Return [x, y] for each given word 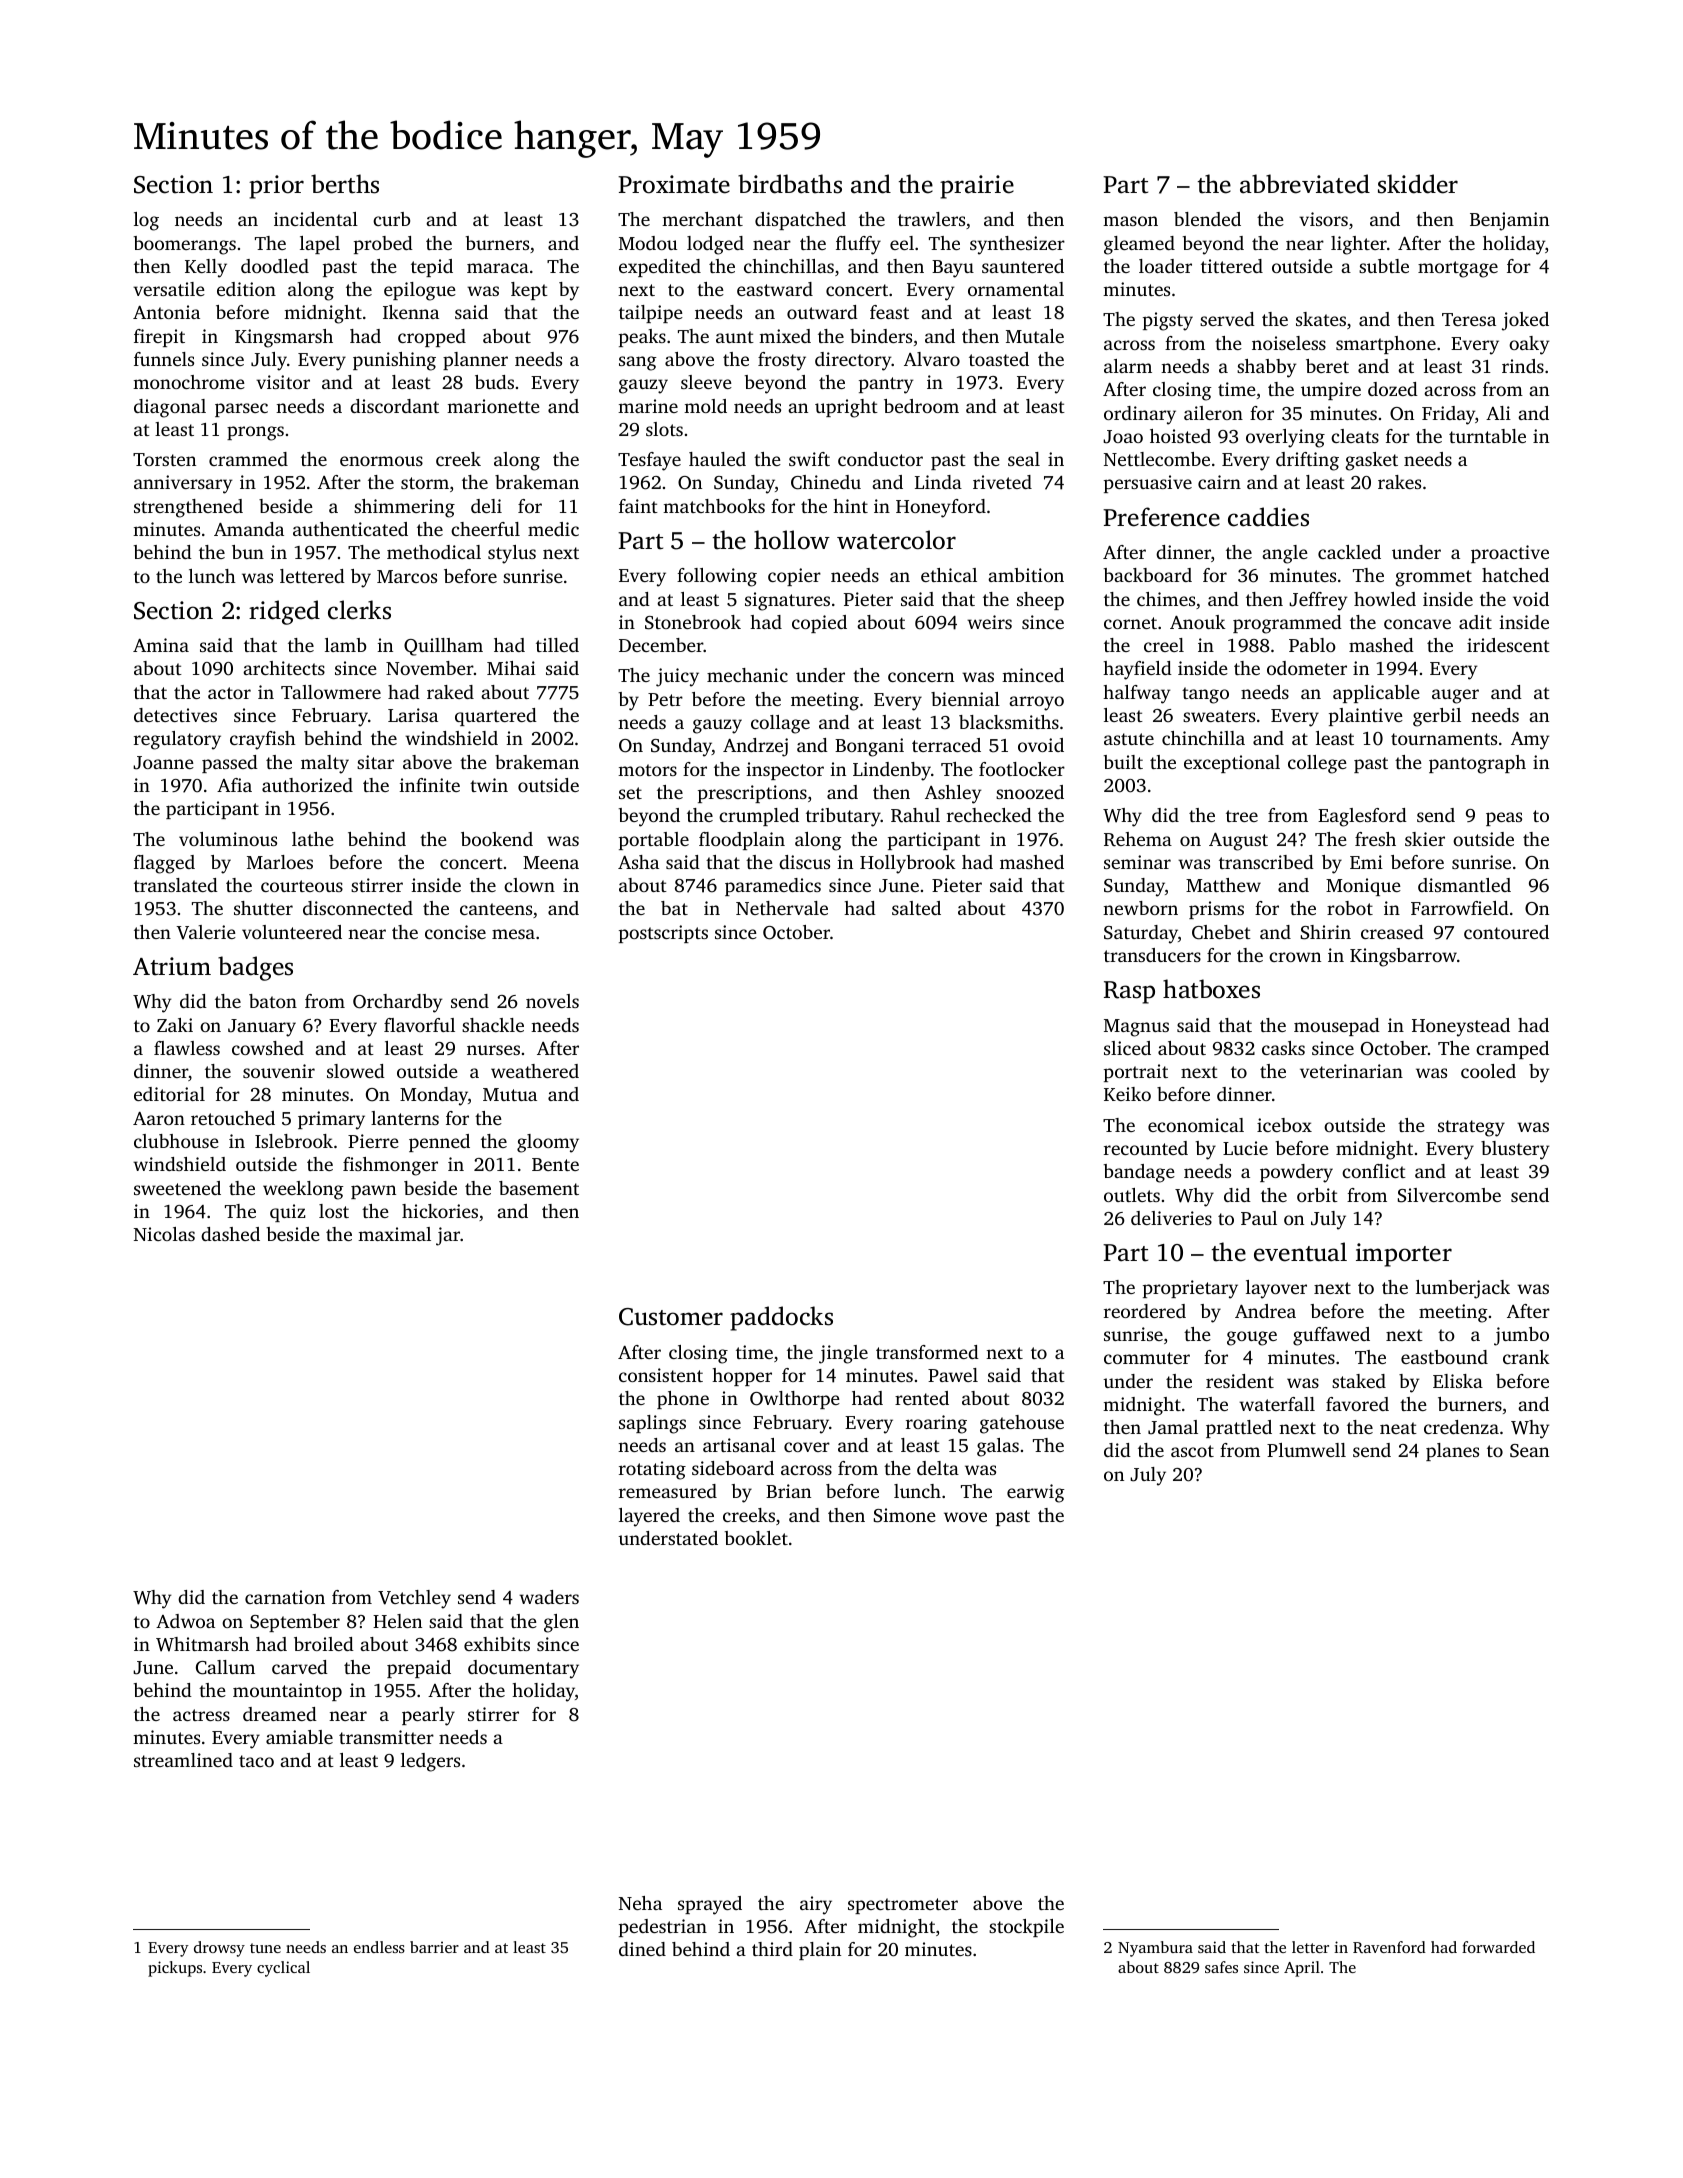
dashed [230, 1234]
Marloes [280, 862]
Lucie [1245, 1148]
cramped [1512, 1050]
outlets [1132, 1195]
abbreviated [1305, 184]
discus [804, 862]
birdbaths [790, 184]
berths [345, 184]
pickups [175, 1969]
